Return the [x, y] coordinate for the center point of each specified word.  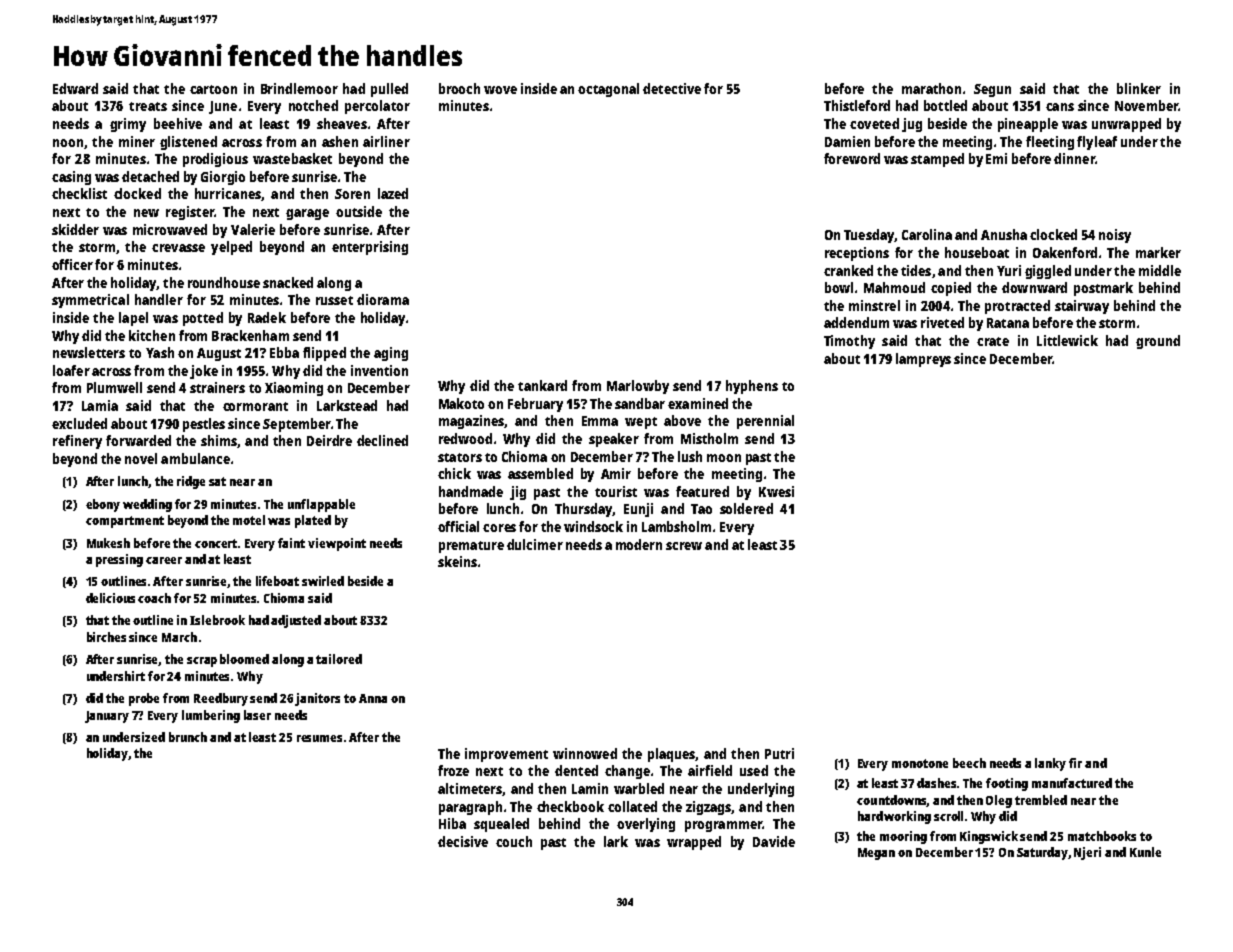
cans [1060, 107]
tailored [339, 659]
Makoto [461, 403]
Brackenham [250, 335]
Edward [75, 88]
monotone [920, 763]
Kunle [1145, 852]
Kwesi [776, 491]
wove [500, 90]
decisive [463, 841]
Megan [876, 854]
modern [639, 544]
